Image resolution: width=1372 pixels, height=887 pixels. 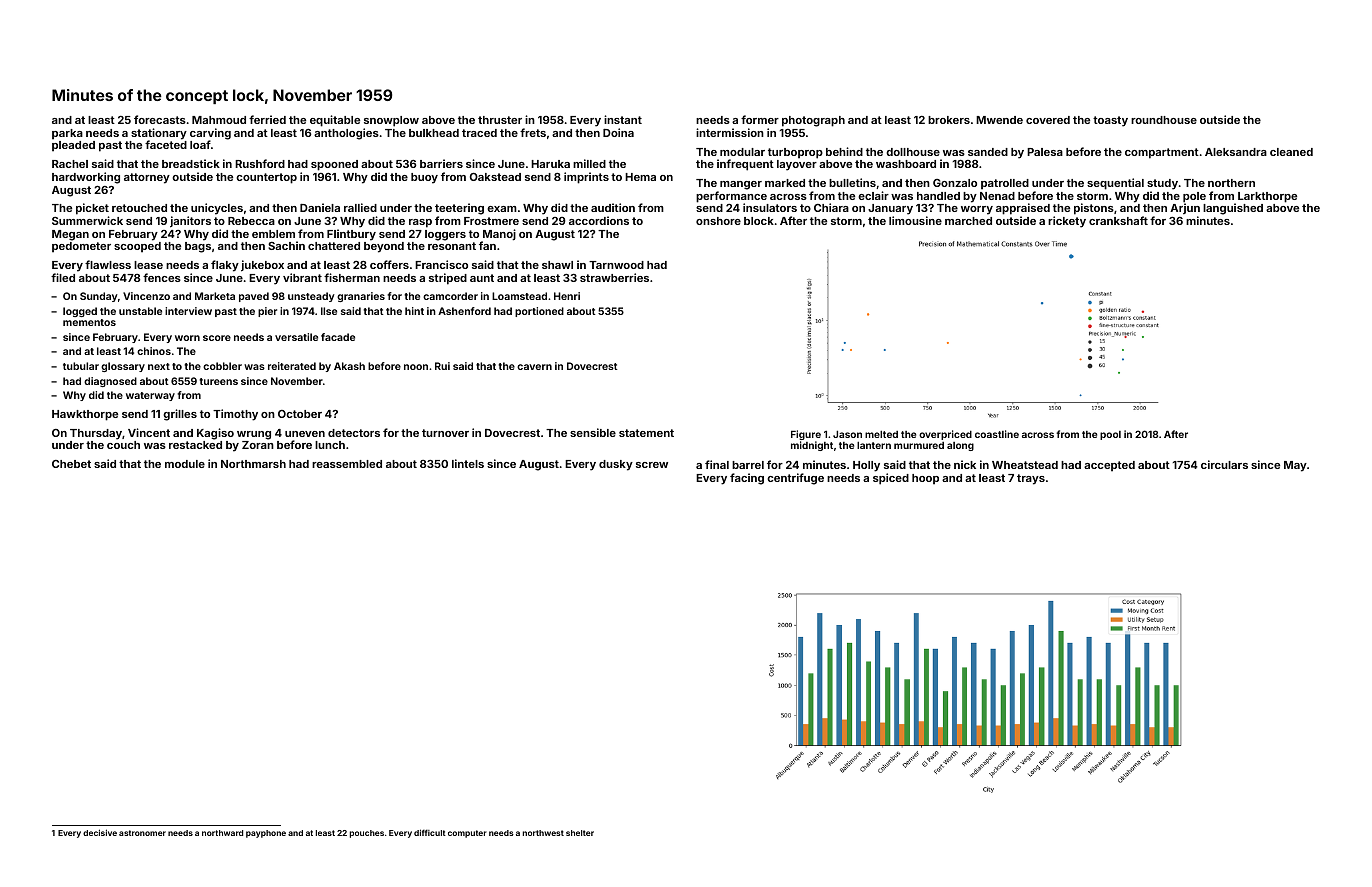 What do you see at coordinates (100, 832) in the screenshot?
I see `decisive` at bounding box center [100, 832].
